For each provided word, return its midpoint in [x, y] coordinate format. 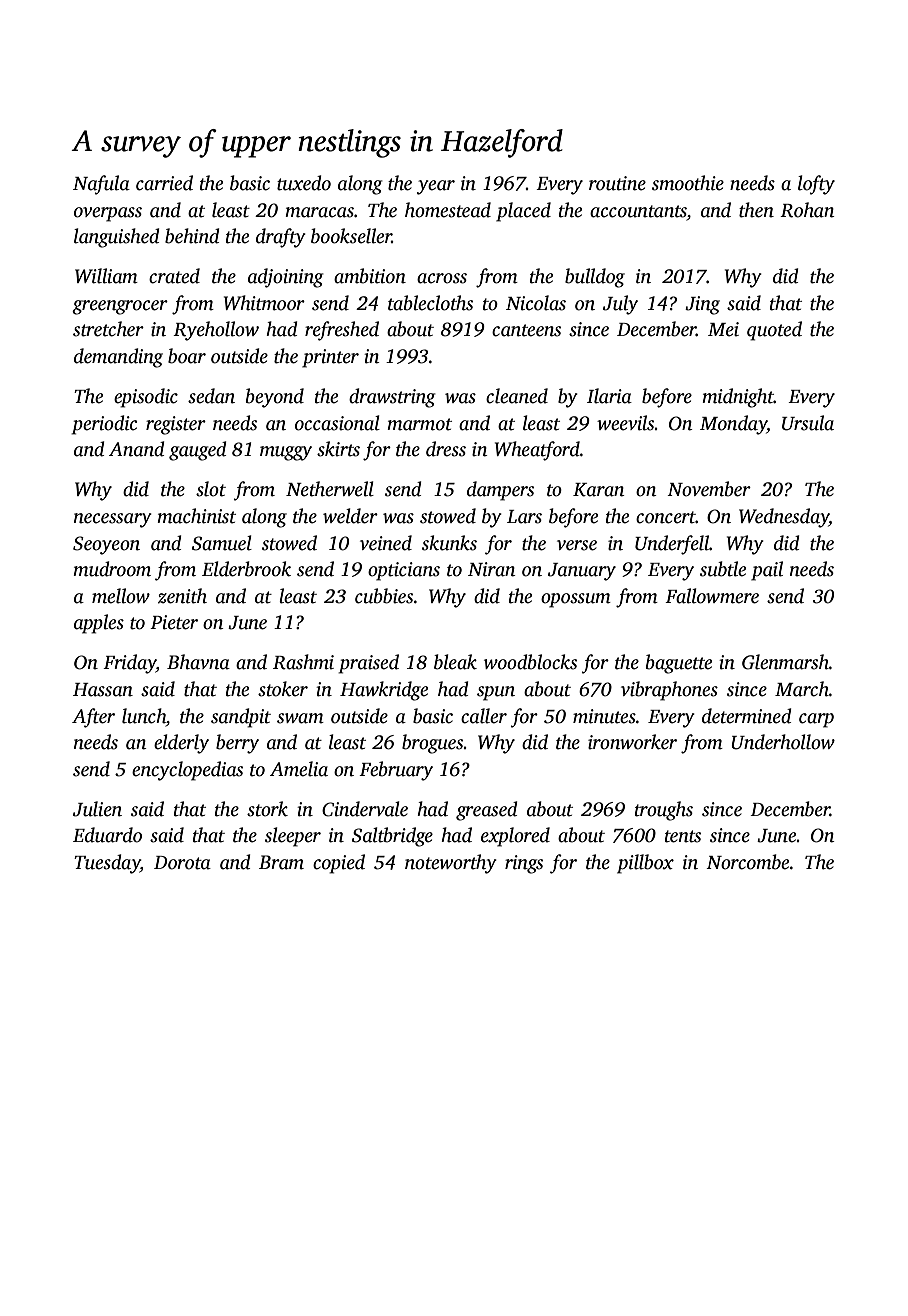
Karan [599, 490]
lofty [816, 185]
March [802, 689]
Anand [137, 449]
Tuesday [107, 864]
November [709, 489]
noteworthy [451, 864]
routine [617, 183]
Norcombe [747, 862]
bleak [455, 662]
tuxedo [304, 183]
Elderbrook [246, 569]
